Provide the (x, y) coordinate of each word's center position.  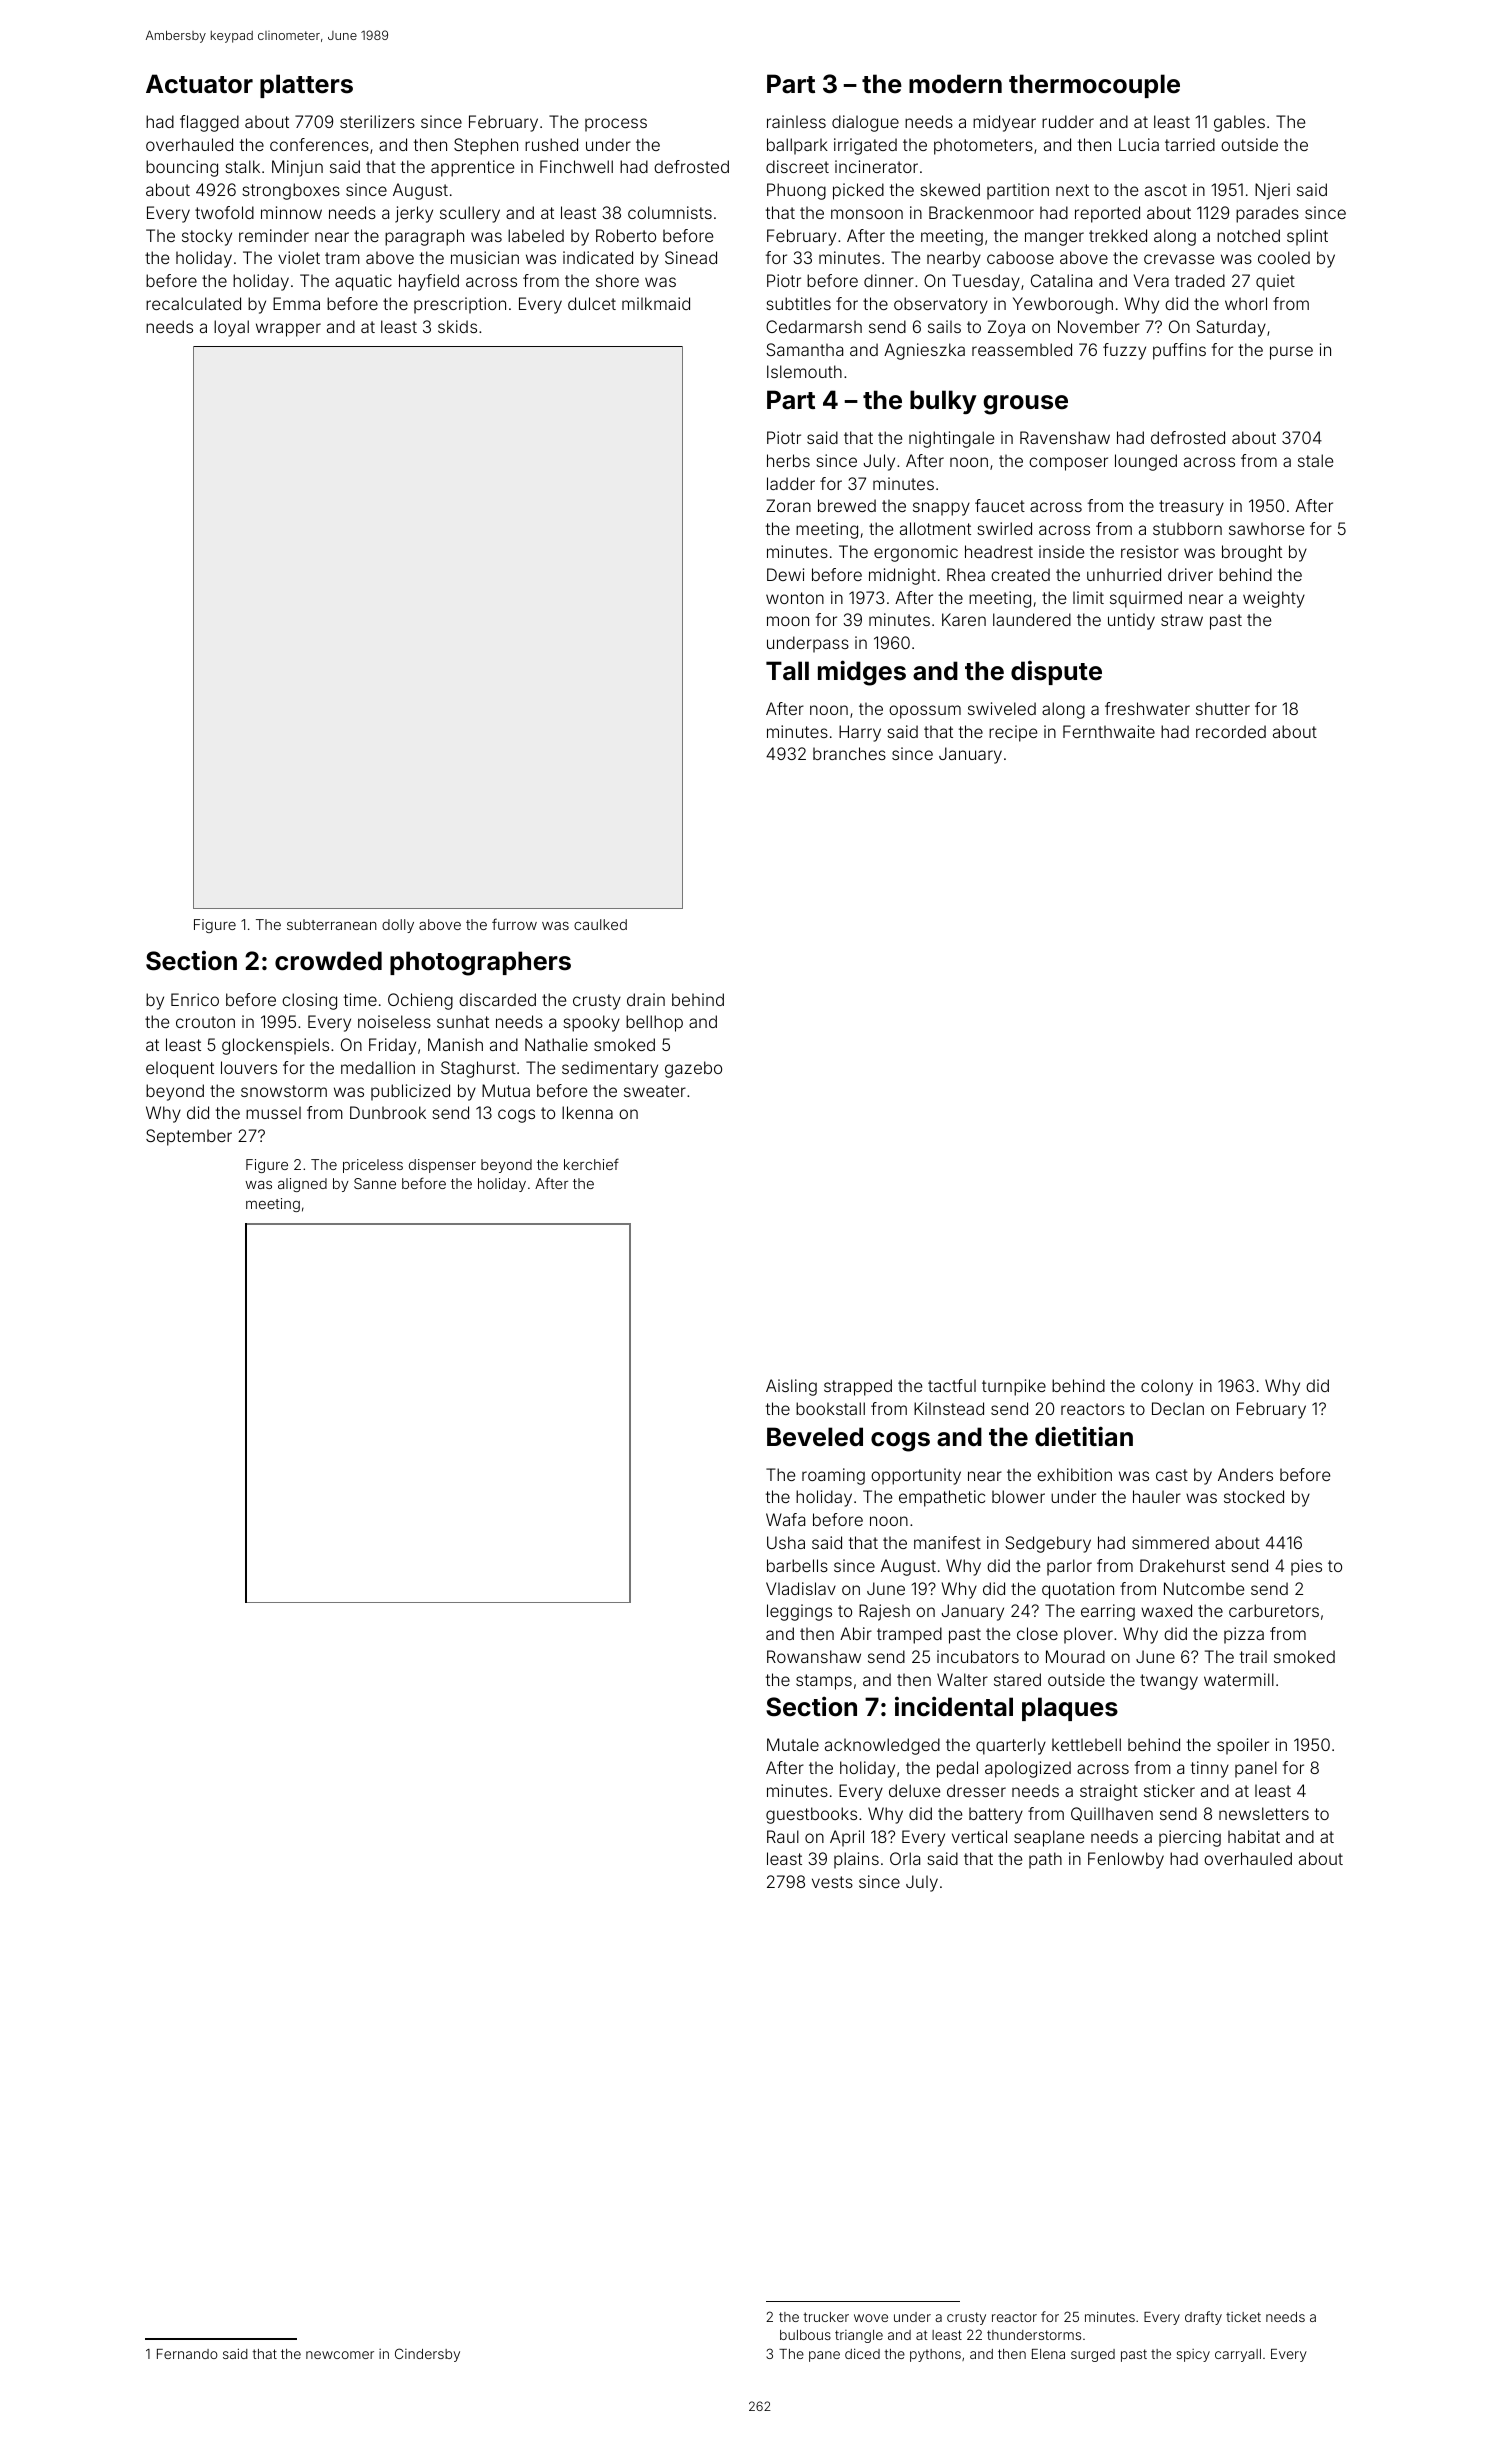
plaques (1070, 1709)
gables (1239, 123)
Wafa (785, 1519)
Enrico (195, 999)
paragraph (424, 237)
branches (849, 753)
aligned (302, 1185)
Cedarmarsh (814, 326)
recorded (1231, 731)
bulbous (805, 2335)
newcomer (340, 2355)
